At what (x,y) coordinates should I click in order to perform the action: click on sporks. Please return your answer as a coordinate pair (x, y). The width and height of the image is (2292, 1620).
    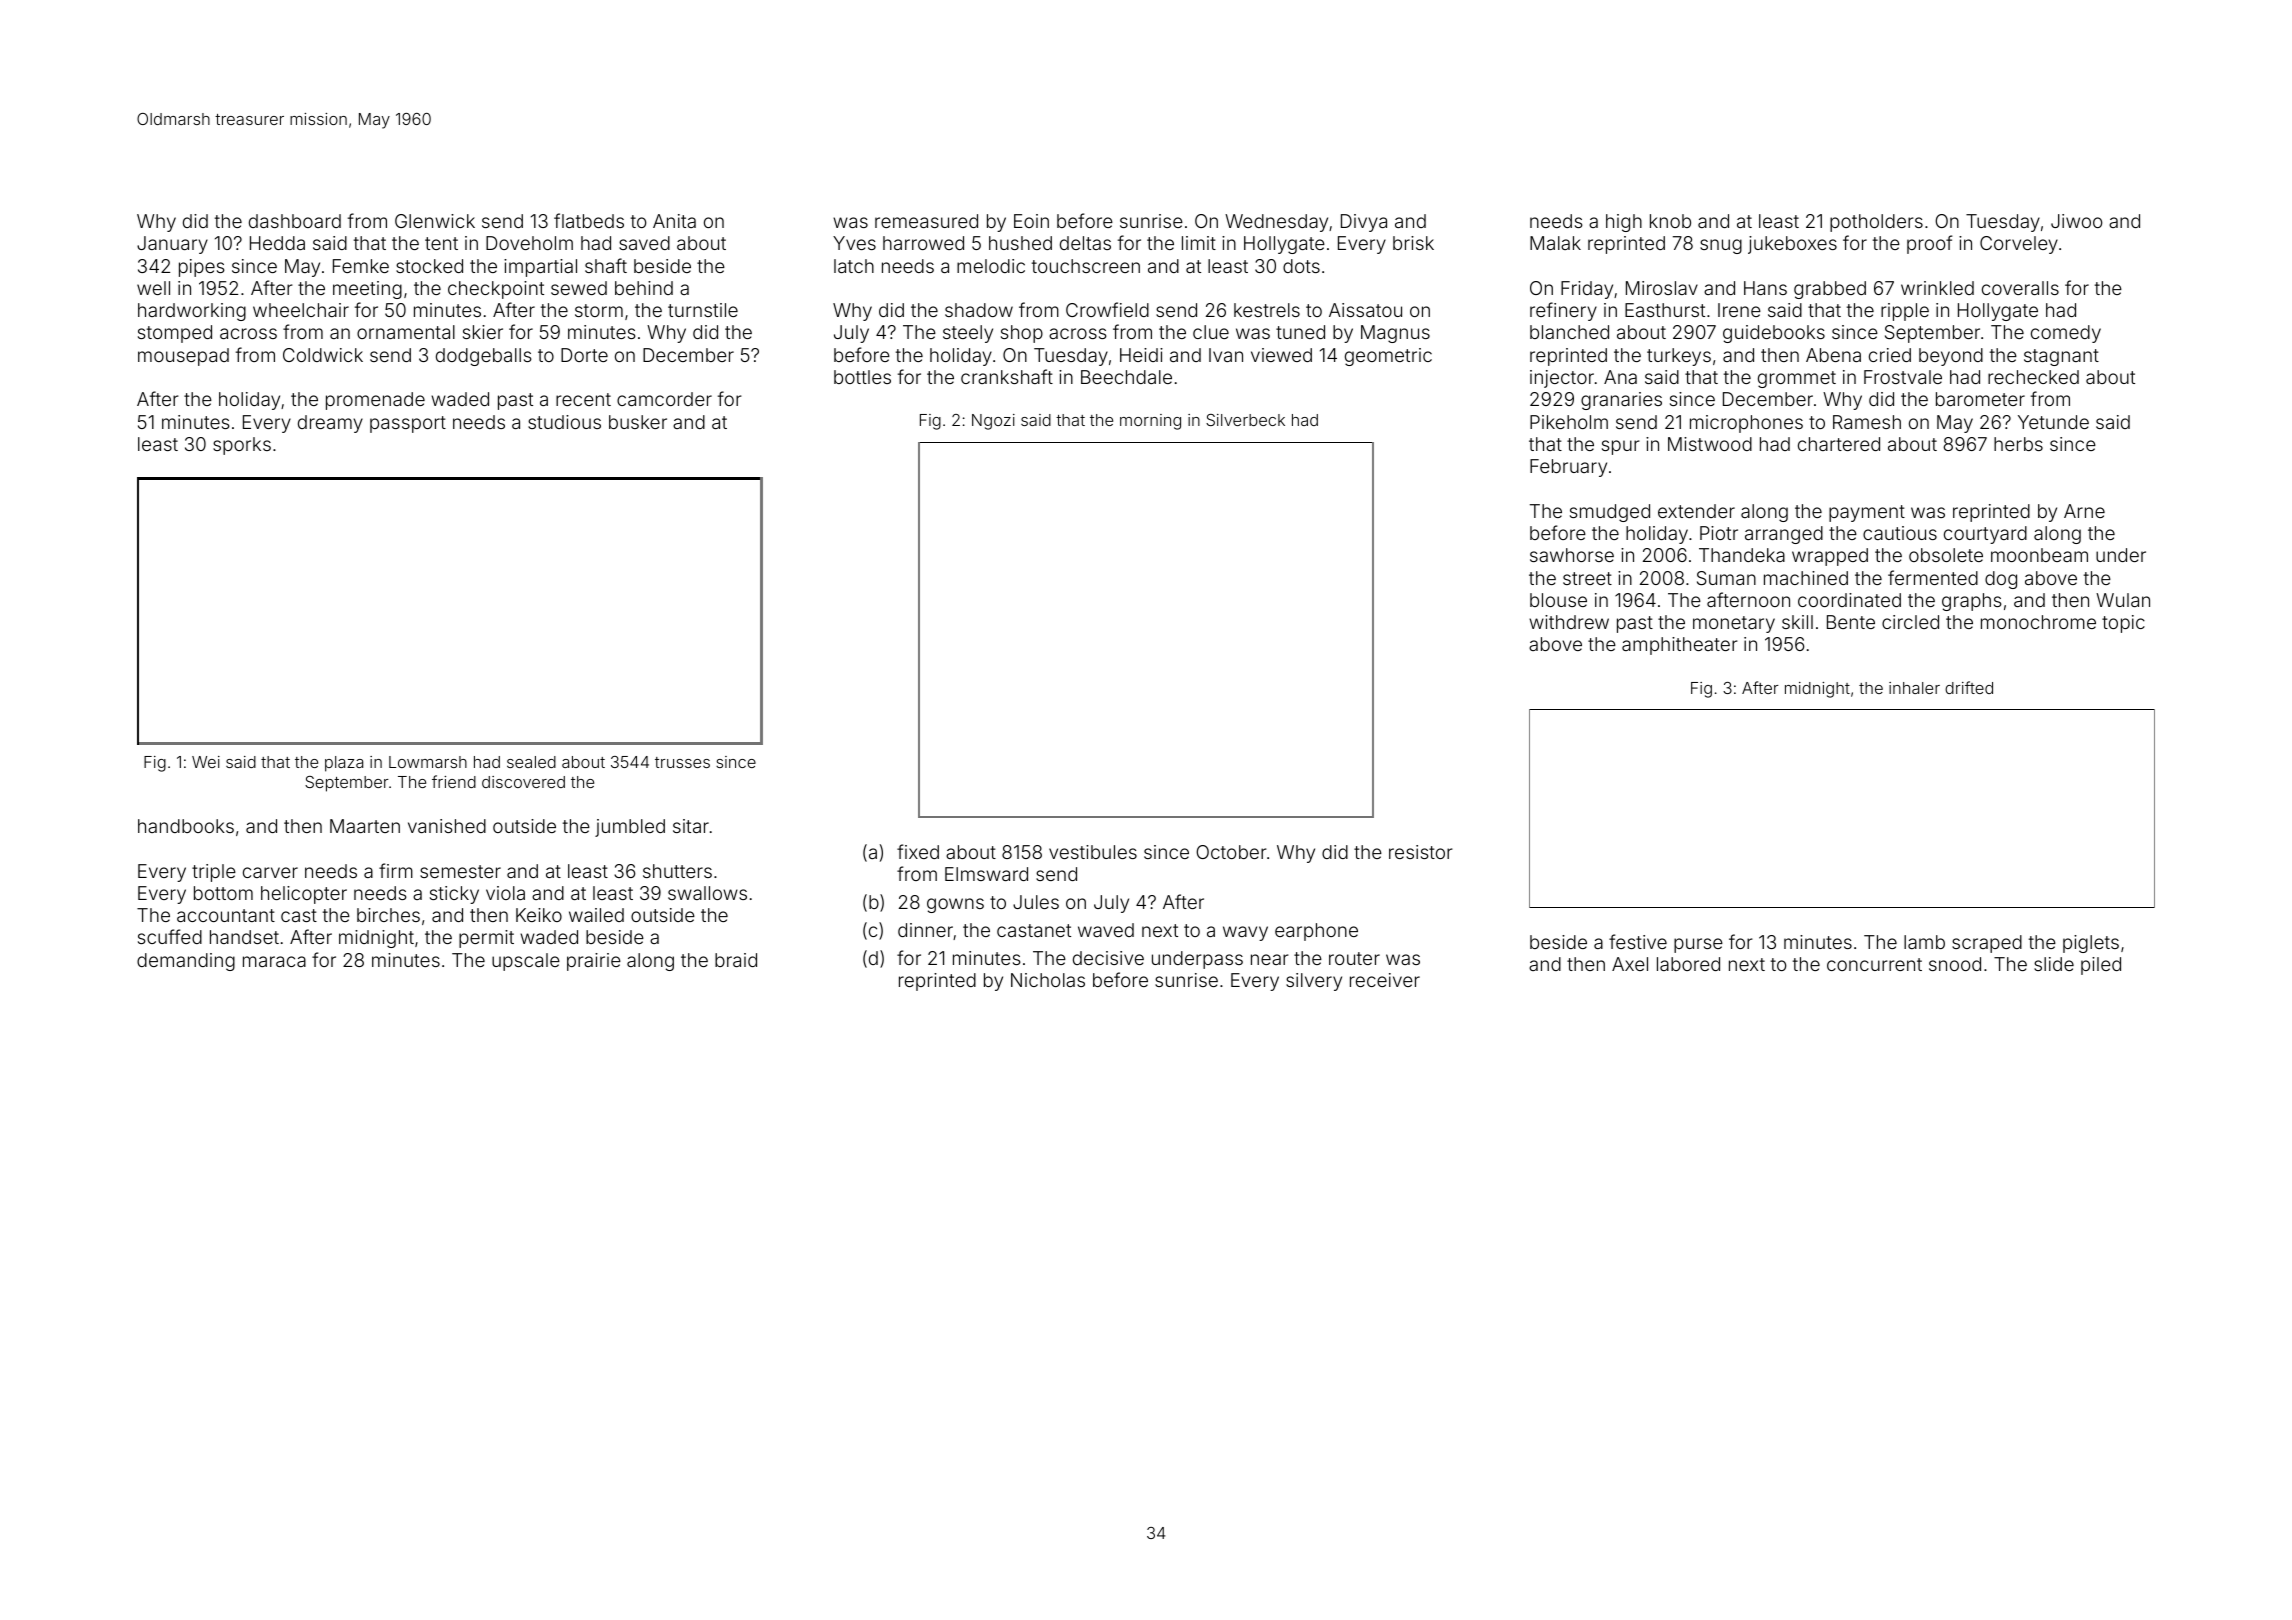
    Looking at the image, I should click on (242, 446).
